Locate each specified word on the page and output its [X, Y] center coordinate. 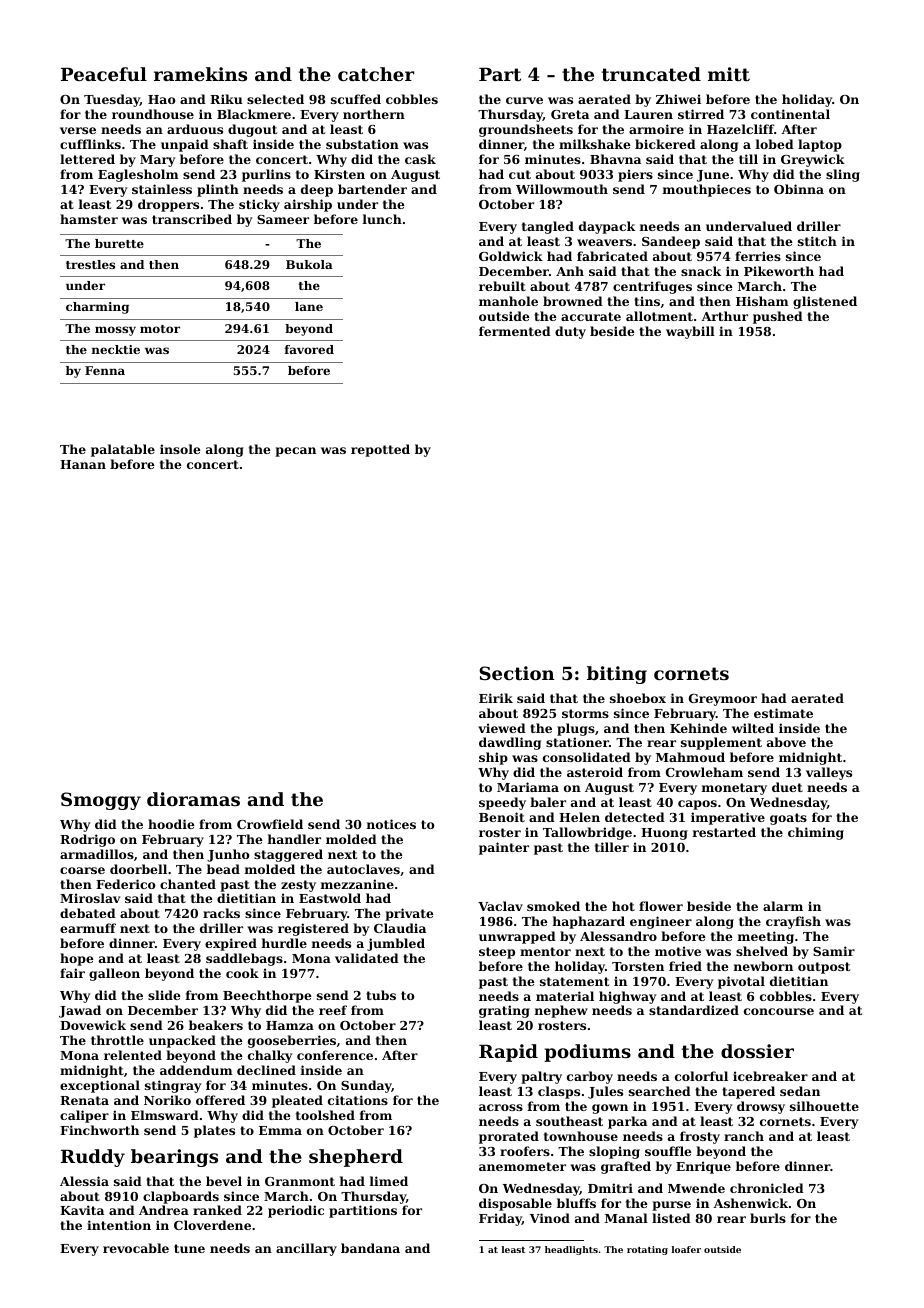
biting [617, 675]
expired [231, 944]
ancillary [306, 1249]
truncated [651, 74]
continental [790, 114]
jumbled [396, 944]
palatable [123, 450]
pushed [778, 317]
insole [180, 449]
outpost [824, 968]
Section [517, 673]
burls [768, 1218]
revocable [136, 1248]
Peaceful [104, 74]
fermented [515, 331]
